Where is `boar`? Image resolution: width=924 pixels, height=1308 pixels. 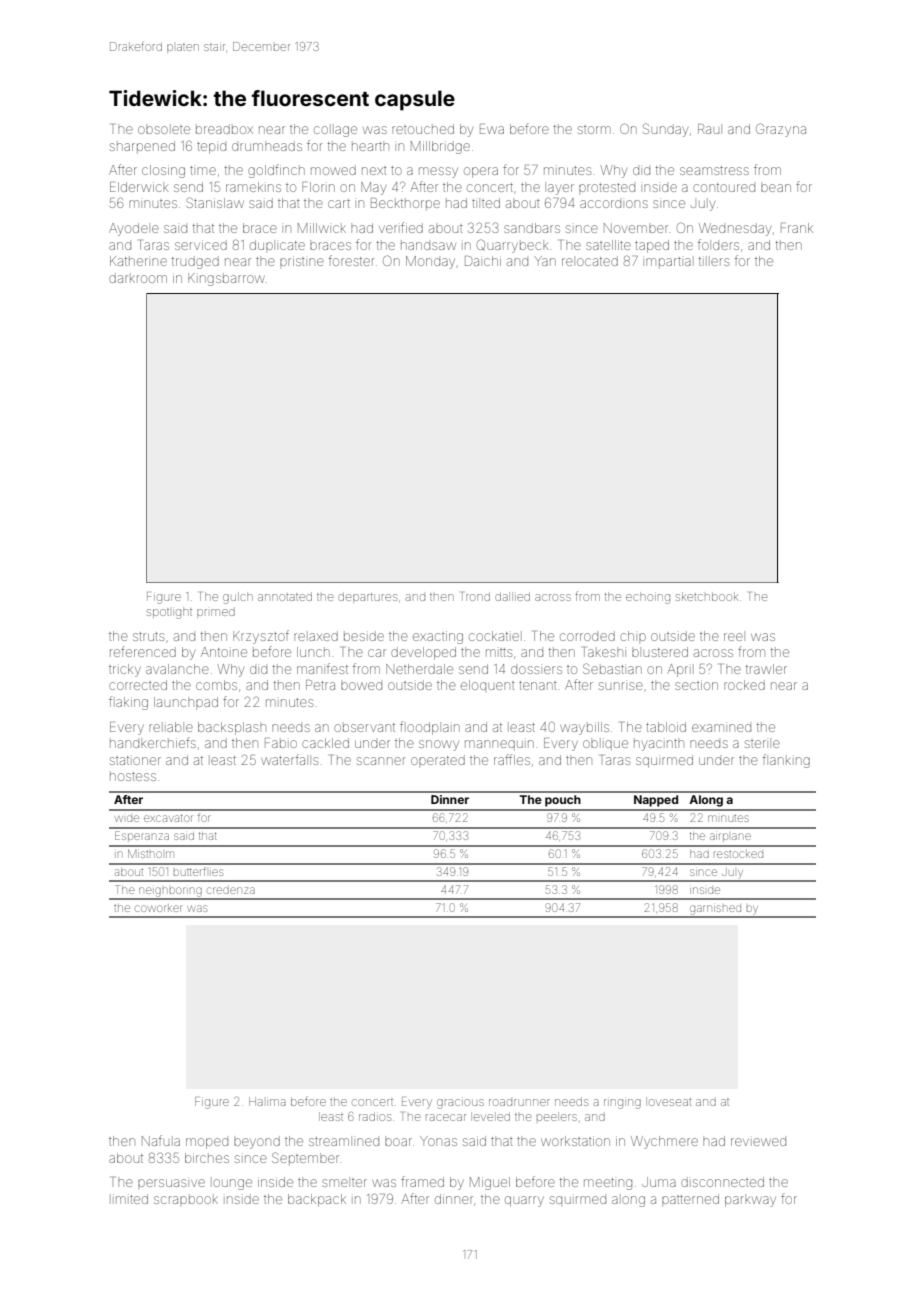 boar is located at coordinates (398, 1142).
